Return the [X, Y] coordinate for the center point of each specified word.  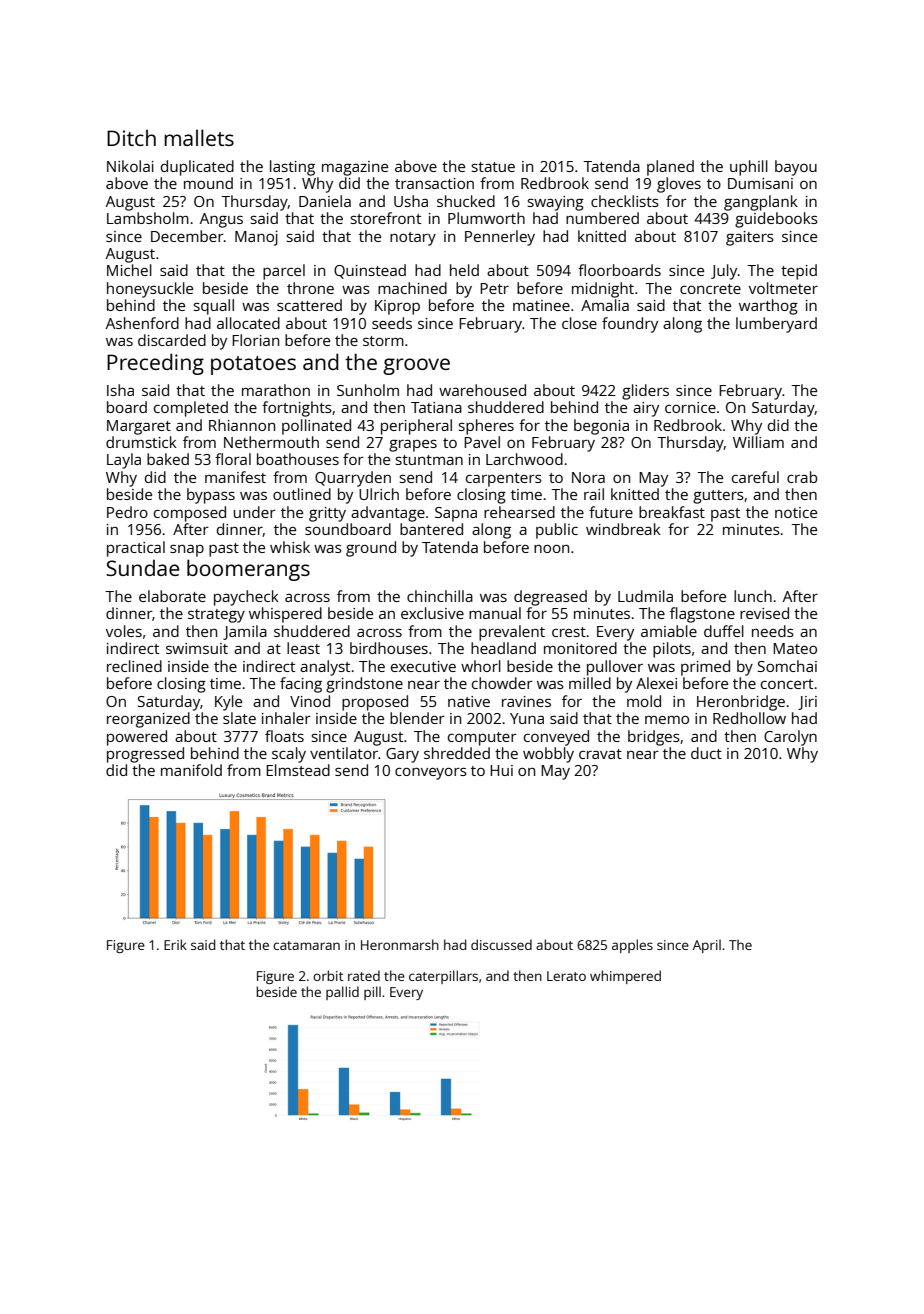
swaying [555, 203]
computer [482, 739]
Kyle [228, 703]
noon [551, 549]
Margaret [139, 427]
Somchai [787, 666]
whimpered [625, 977]
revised [764, 613]
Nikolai [130, 166]
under [255, 512]
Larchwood [524, 459]
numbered [602, 218]
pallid [342, 993]
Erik [175, 944]
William [758, 442]
